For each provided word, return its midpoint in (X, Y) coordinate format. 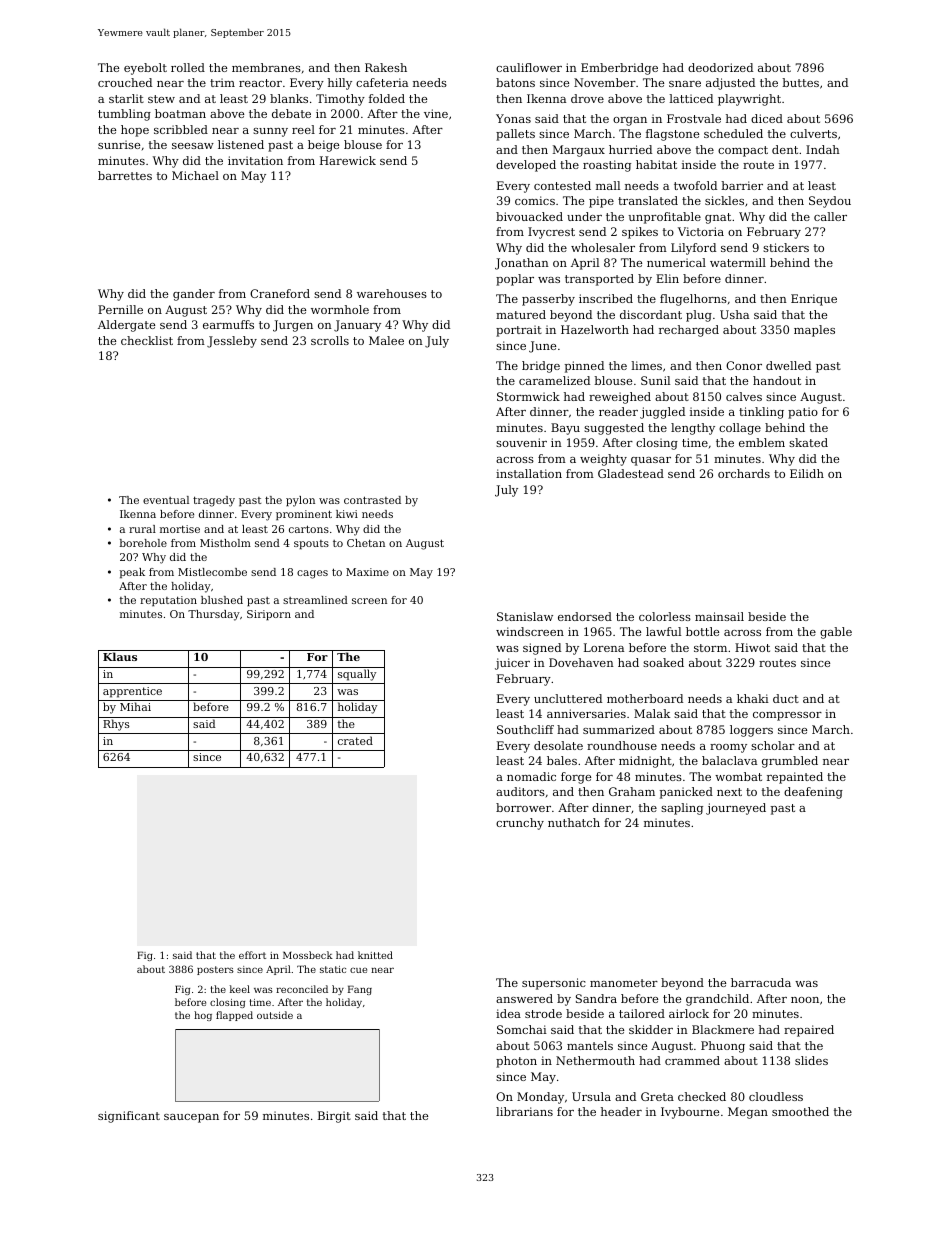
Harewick (348, 160)
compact (743, 151)
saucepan (191, 1118)
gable (836, 633)
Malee (386, 340)
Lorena (604, 647)
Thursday (214, 615)
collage (740, 429)
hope (135, 131)
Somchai (522, 1029)
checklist (147, 340)
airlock (689, 1013)
